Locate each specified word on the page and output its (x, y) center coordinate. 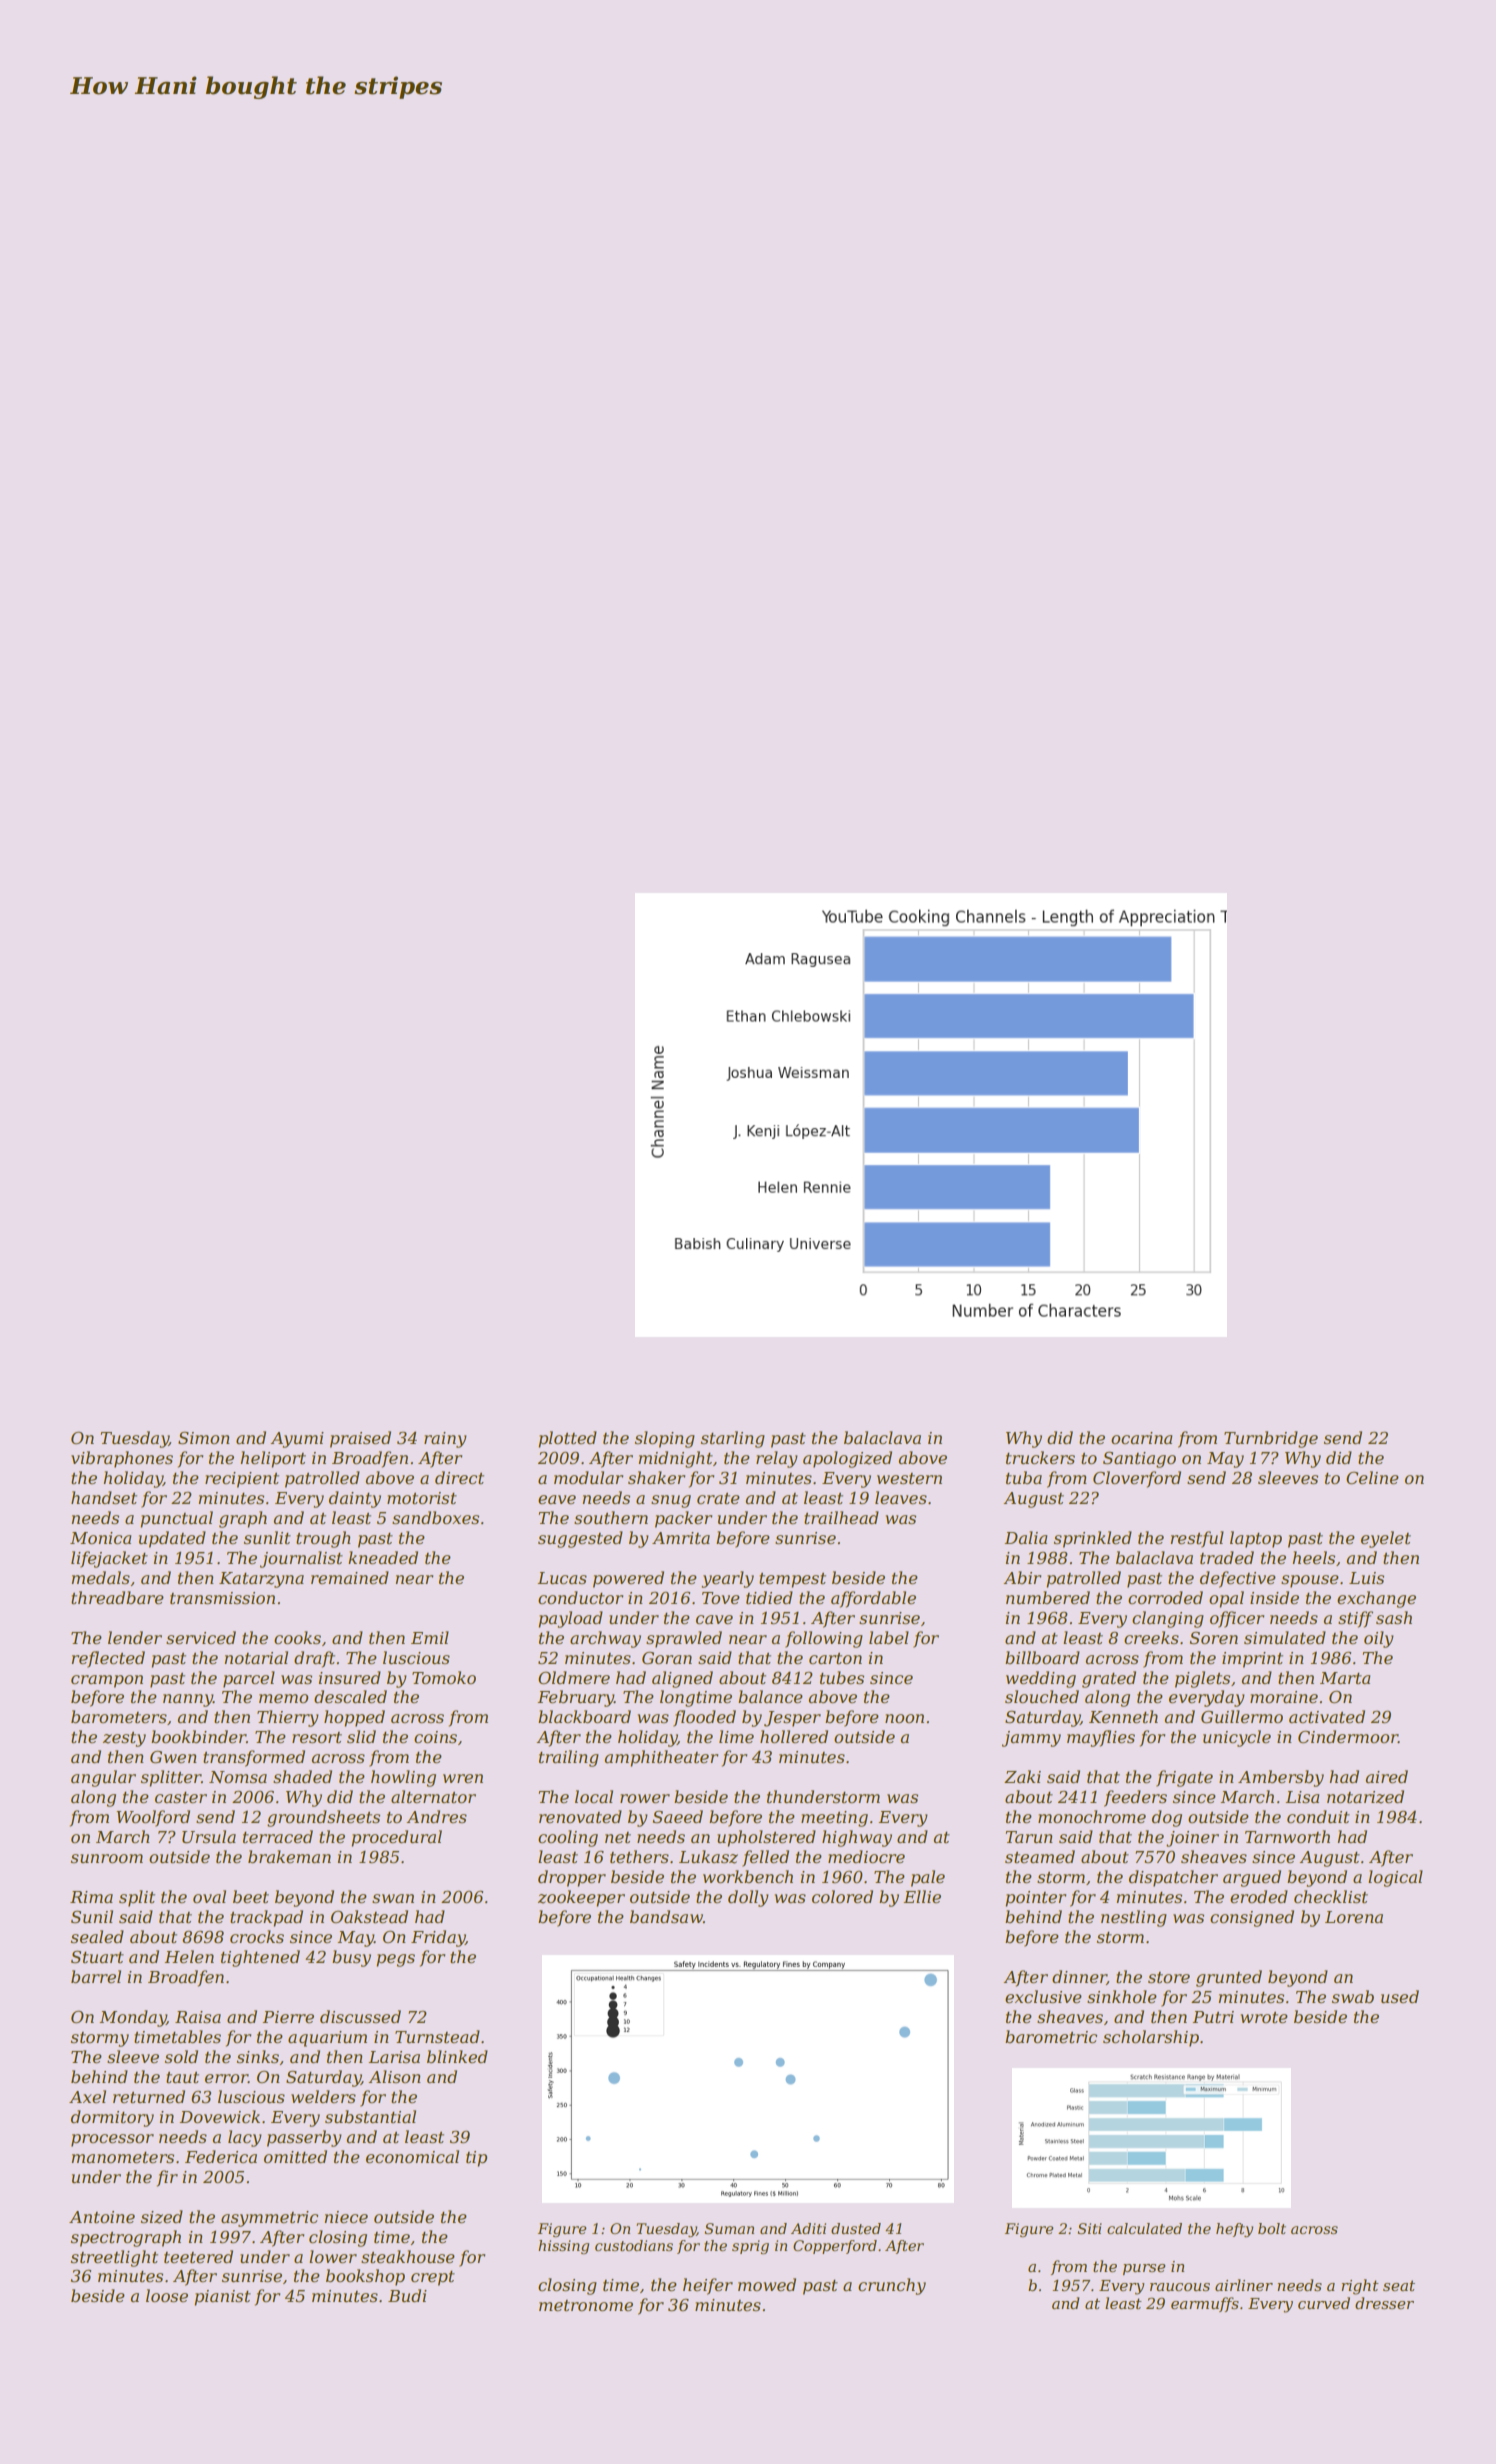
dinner (1079, 1977)
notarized (1365, 1797)
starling (733, 1439)
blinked (457, 2056)
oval (209, 1896)
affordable (873, 1599)
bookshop (365, 2277)
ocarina (1141, 1438)
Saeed (678, 1816)
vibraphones (122, 1459)
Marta (1345, 1678)
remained (350, 1577)
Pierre (288, 2017)
